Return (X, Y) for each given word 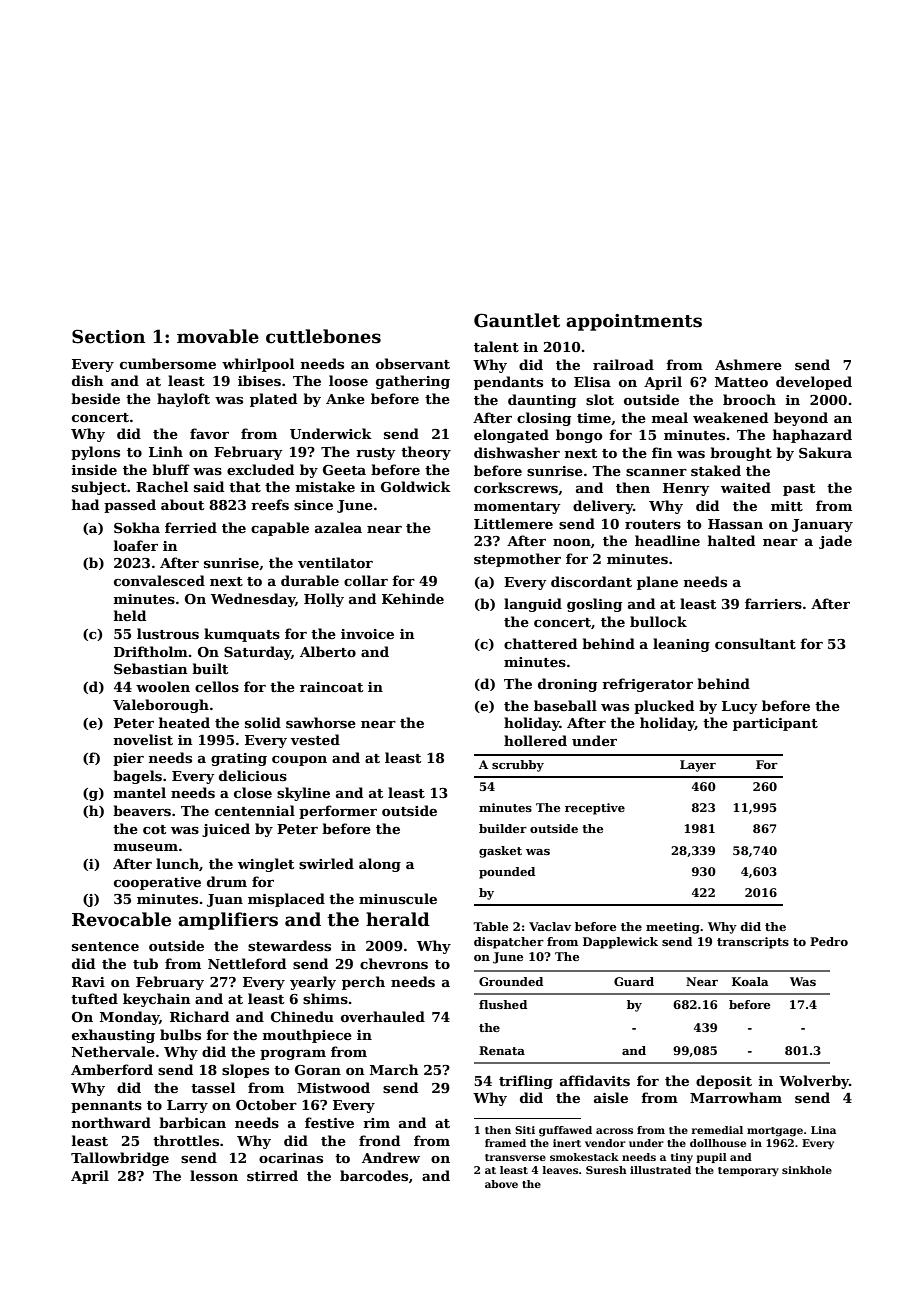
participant (775, 724)
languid (533, 605)
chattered (540, 643)
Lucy (740, 707)
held (130, 615)
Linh (166, 451)
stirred (272, 1175)
